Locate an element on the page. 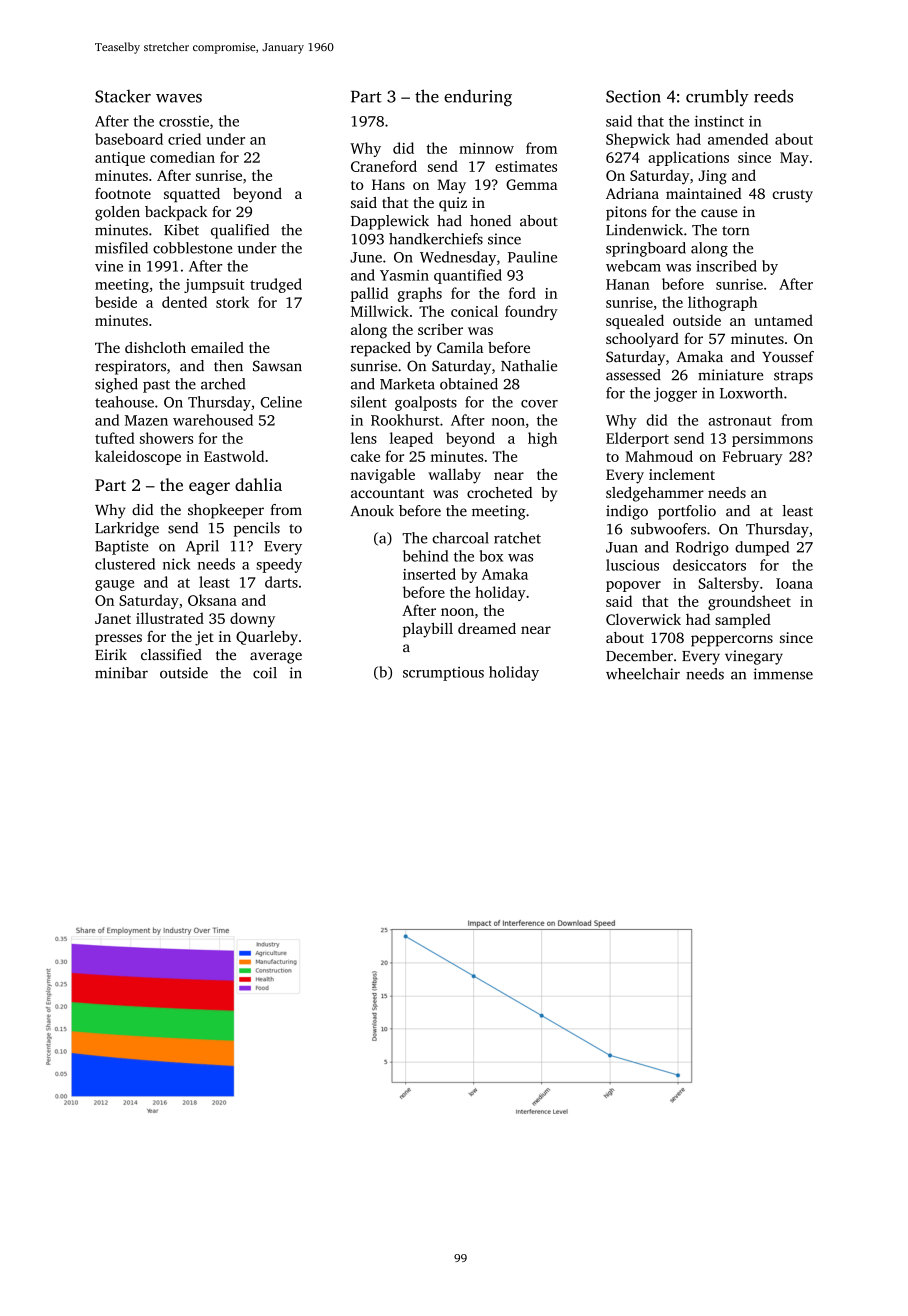  downy is located at coordinates (252, 619).
